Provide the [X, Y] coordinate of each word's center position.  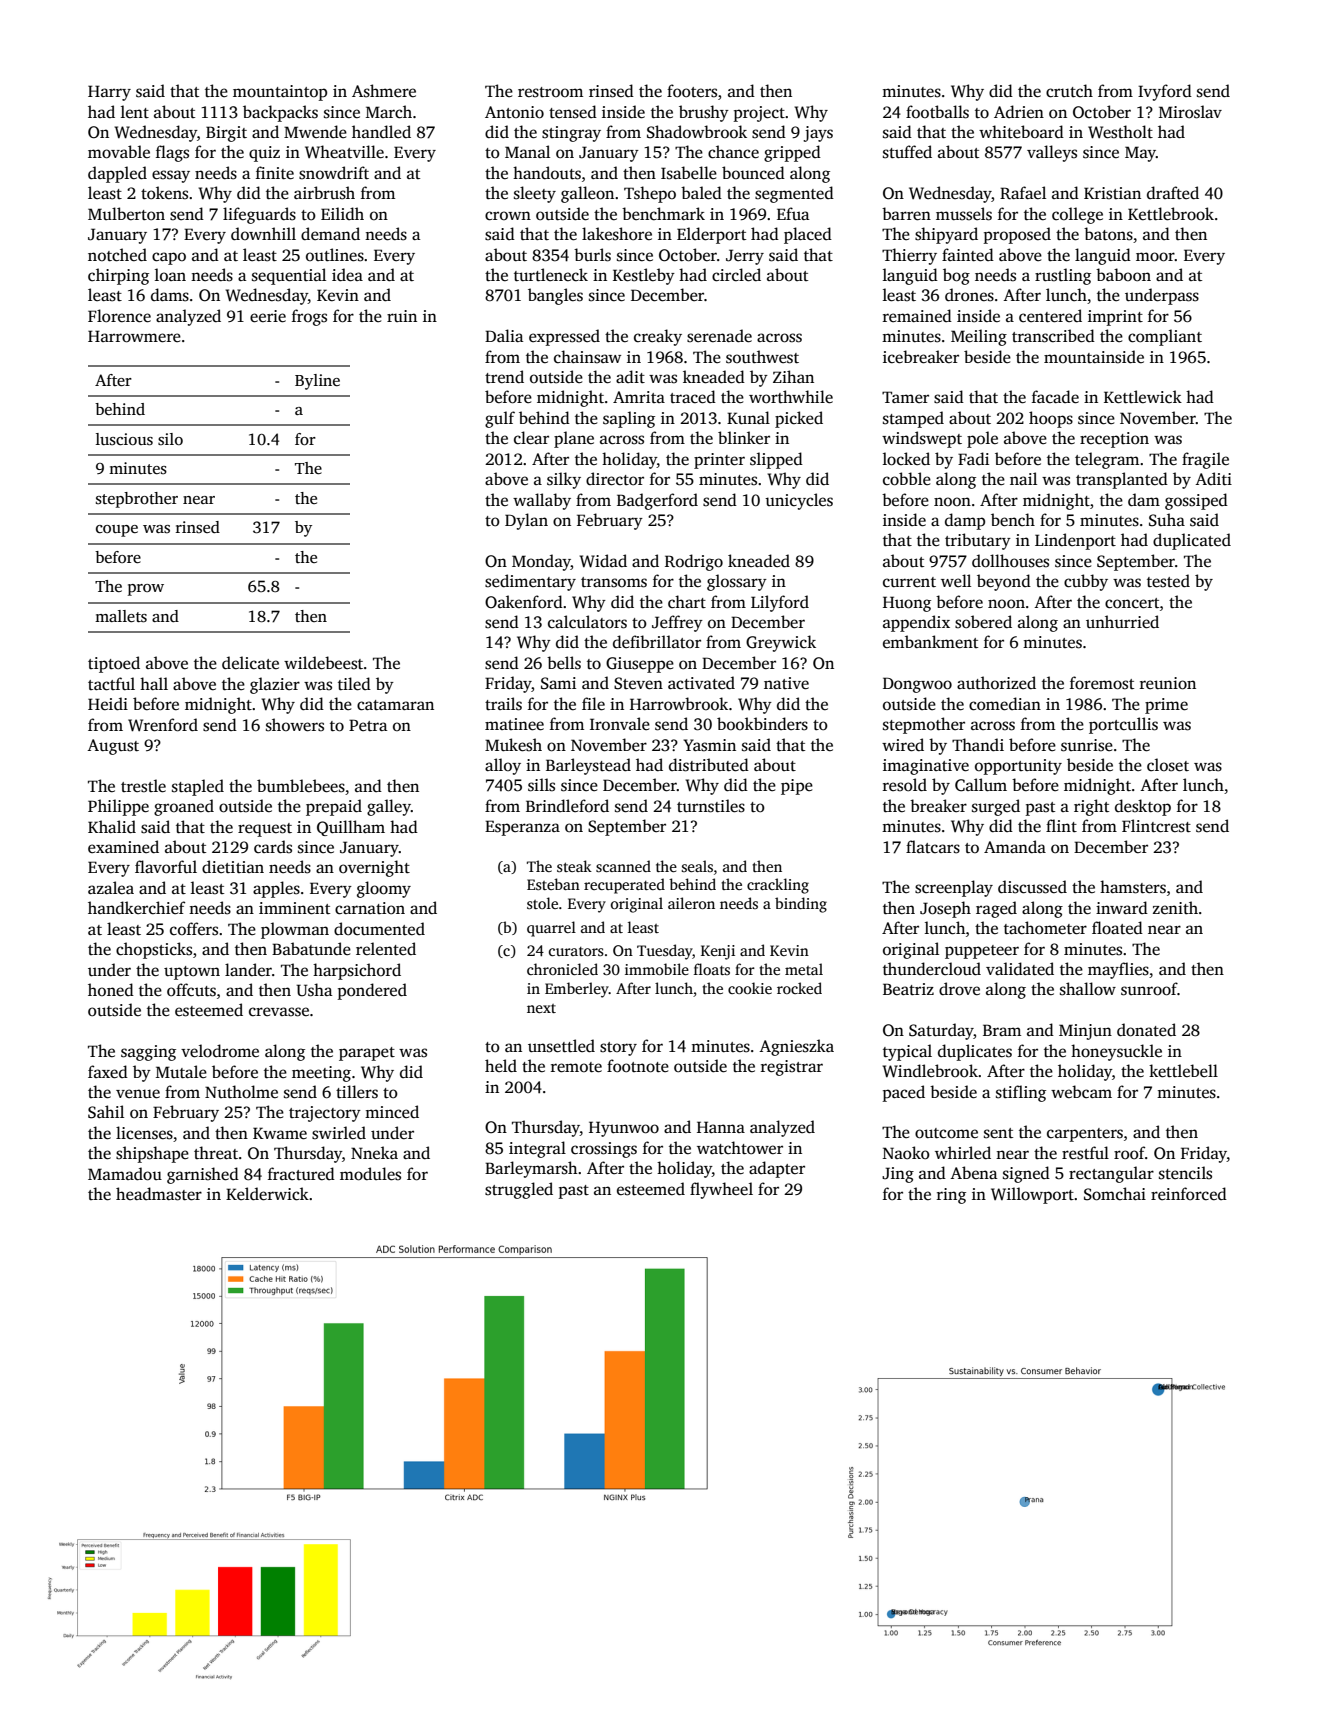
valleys [1052, 153]
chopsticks [154, 950]
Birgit [226, 134]
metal [804, 969]
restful [1085, 1153]
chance [733, 152]
